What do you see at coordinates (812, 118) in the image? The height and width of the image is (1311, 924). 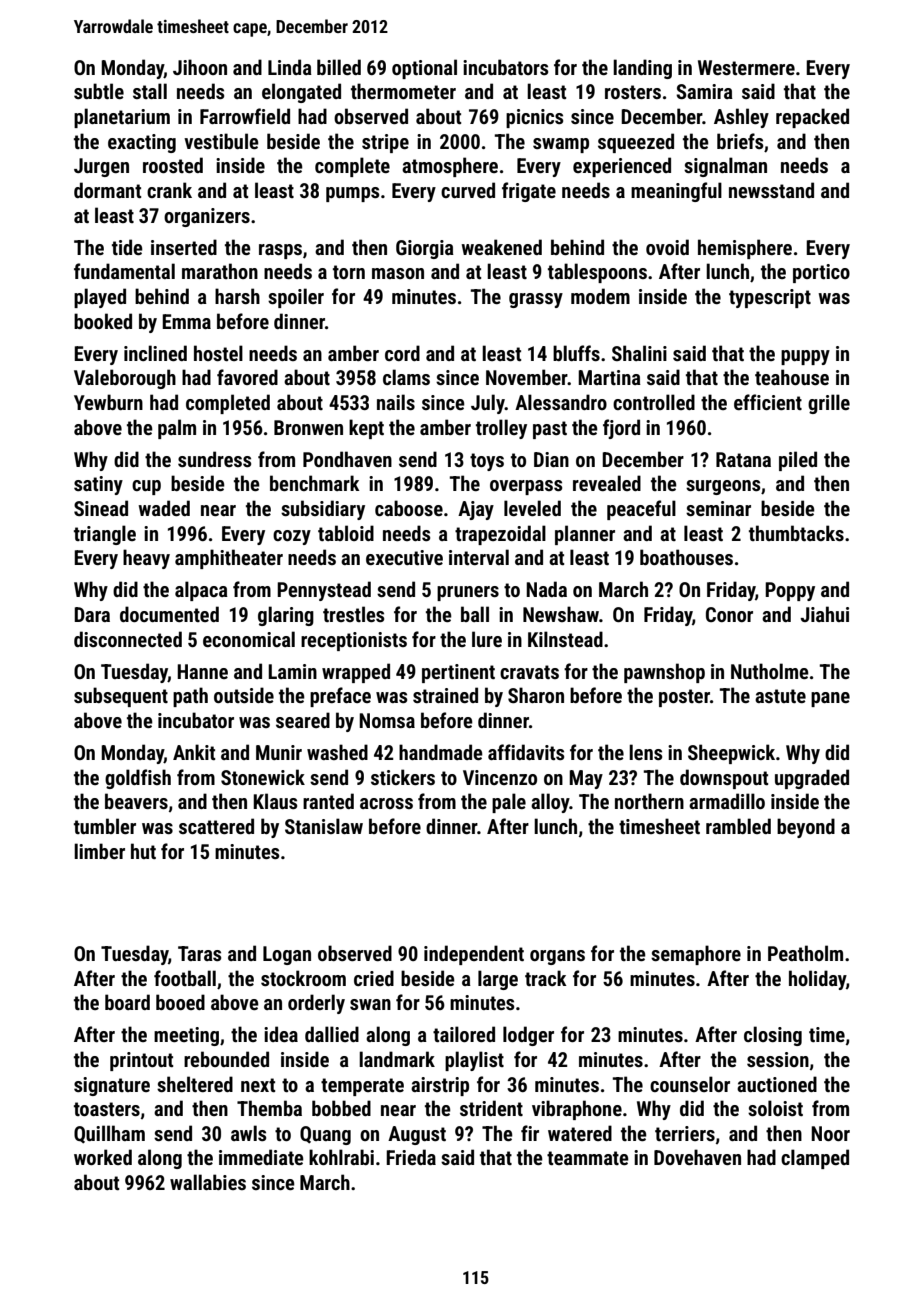 I see `repacked` at bounding box center [812, 118].
